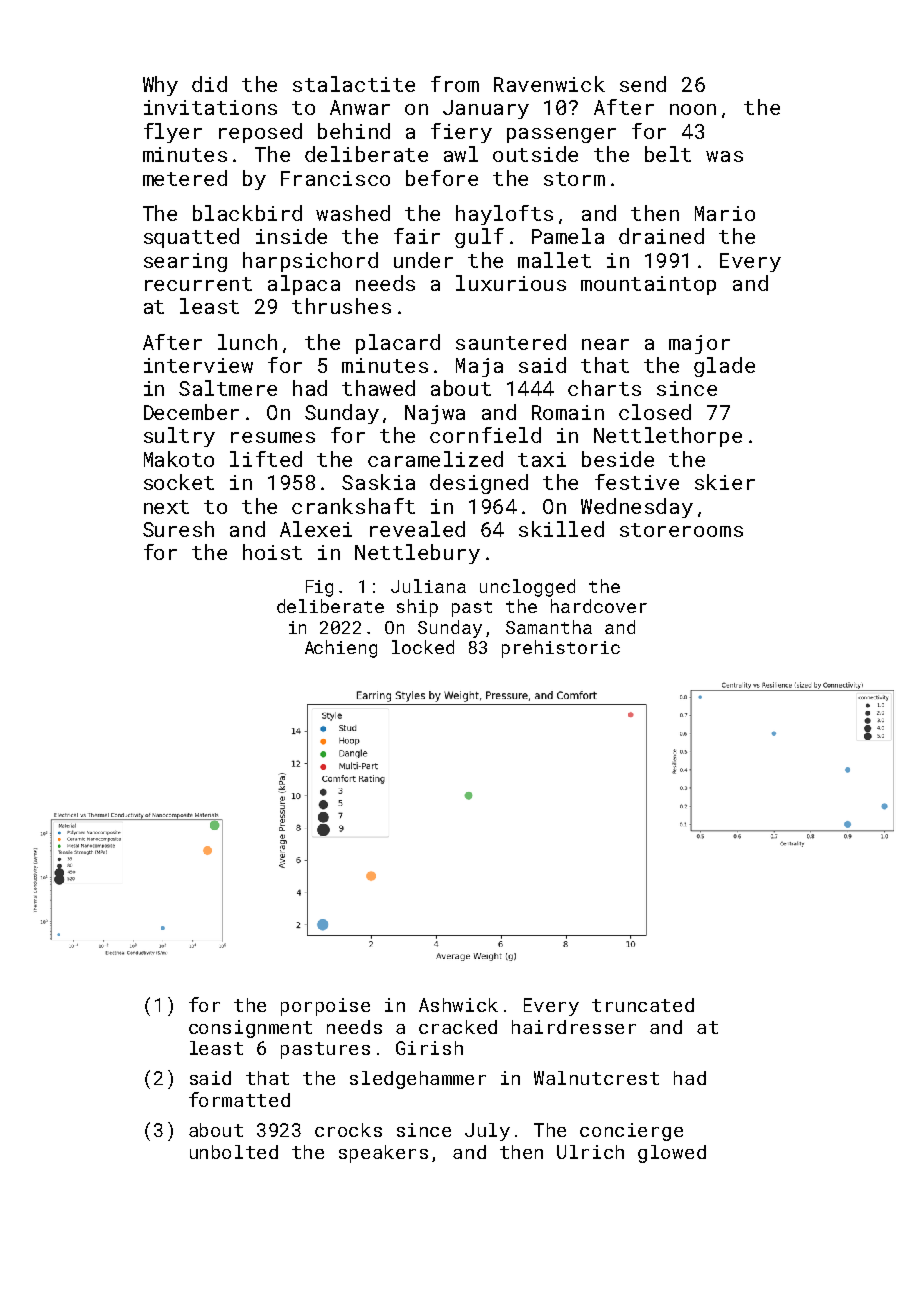  What do you see at coordinates (209, 84) in the screenshot?
I see `did` at bounding box center [209, 84].
